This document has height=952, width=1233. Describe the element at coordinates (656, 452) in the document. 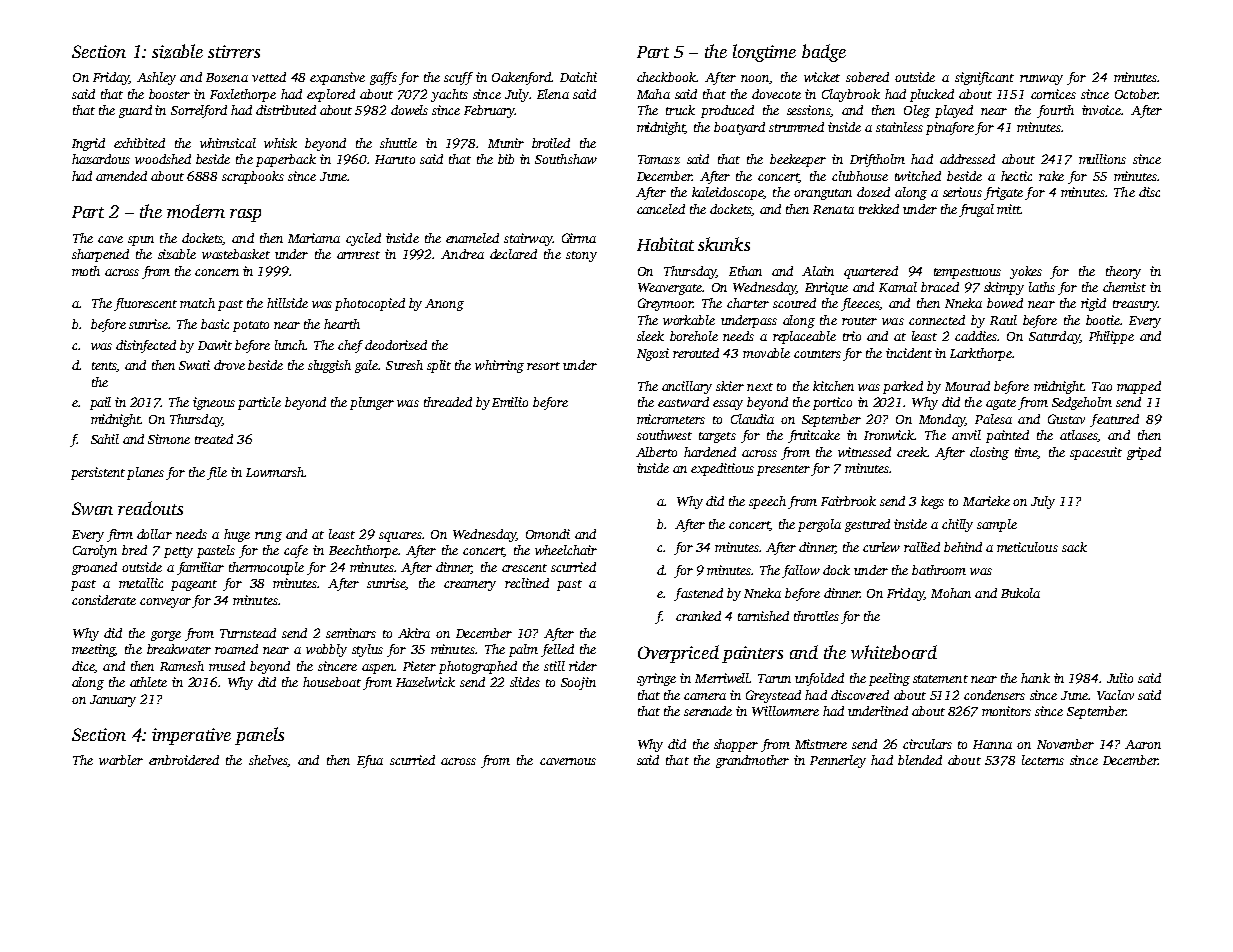

I see `Alberto` at that location.
